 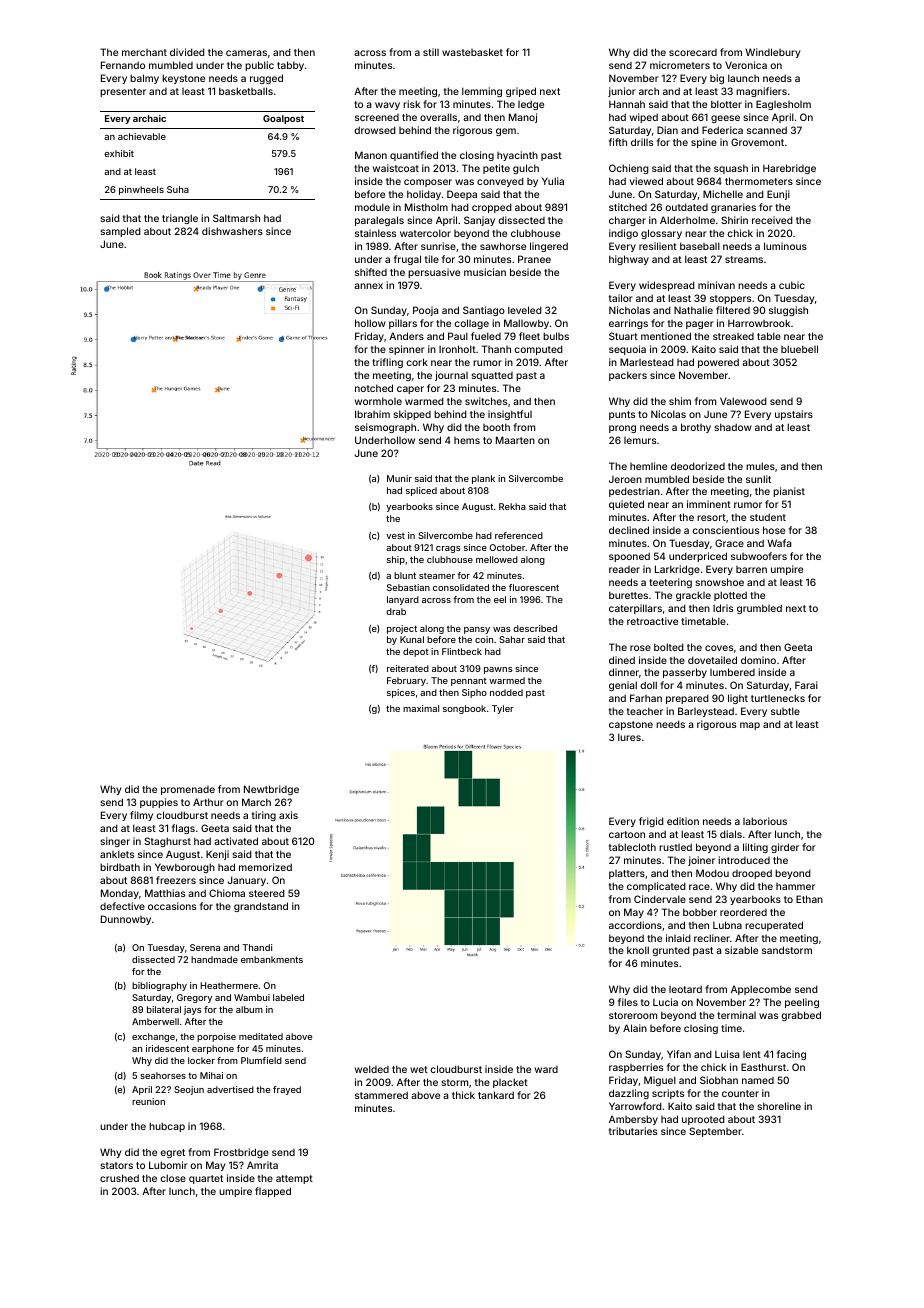 I want to click on Maarten, so click(x=515, y=440).
